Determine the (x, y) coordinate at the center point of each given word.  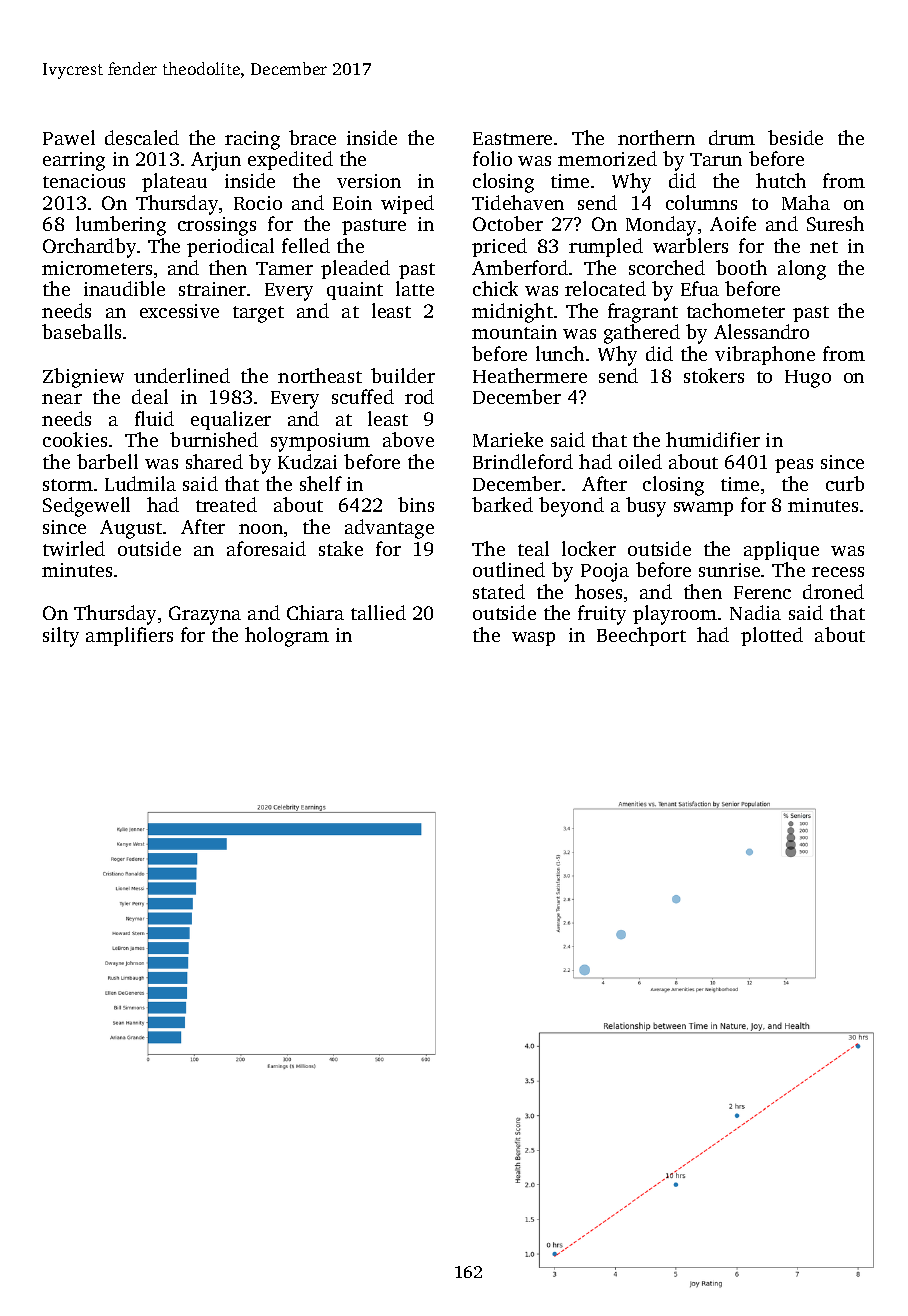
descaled (142, 137)
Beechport (641, 636)
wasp (533, 639)
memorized (607, 158)
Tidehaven (518, 202)
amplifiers (129, 636)
